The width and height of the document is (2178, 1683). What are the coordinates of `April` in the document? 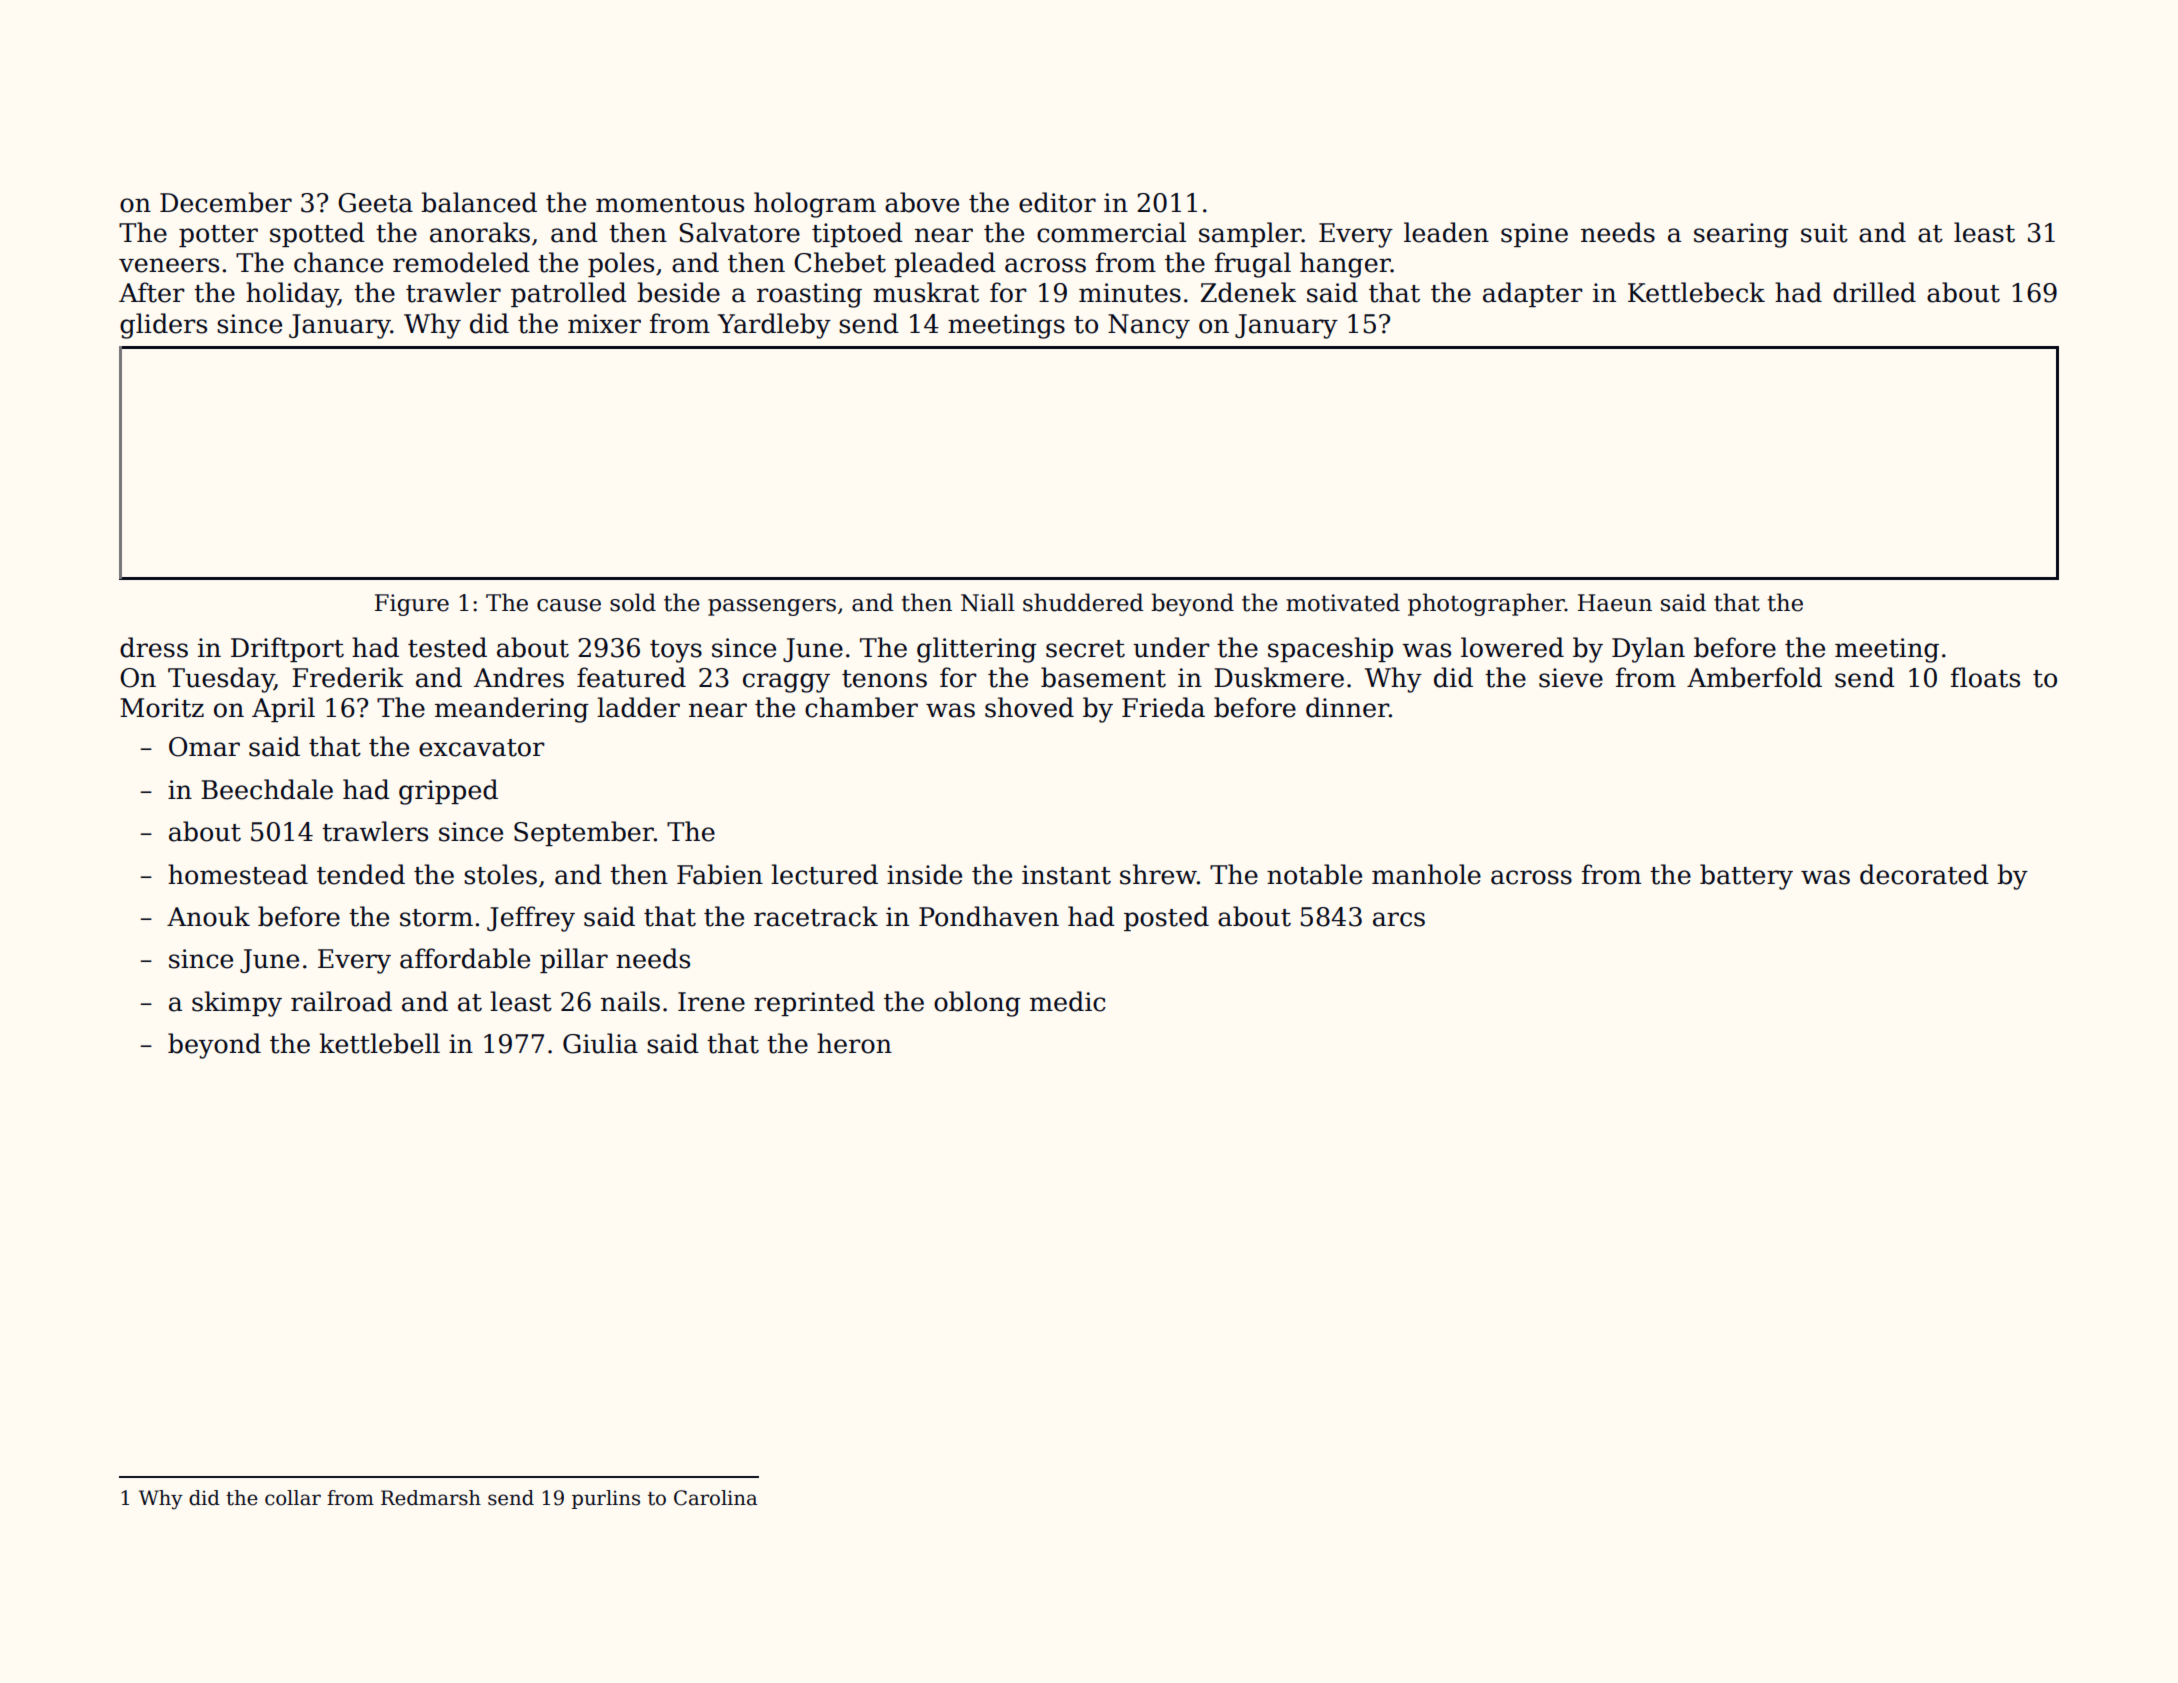 It's located at (283, 709).
